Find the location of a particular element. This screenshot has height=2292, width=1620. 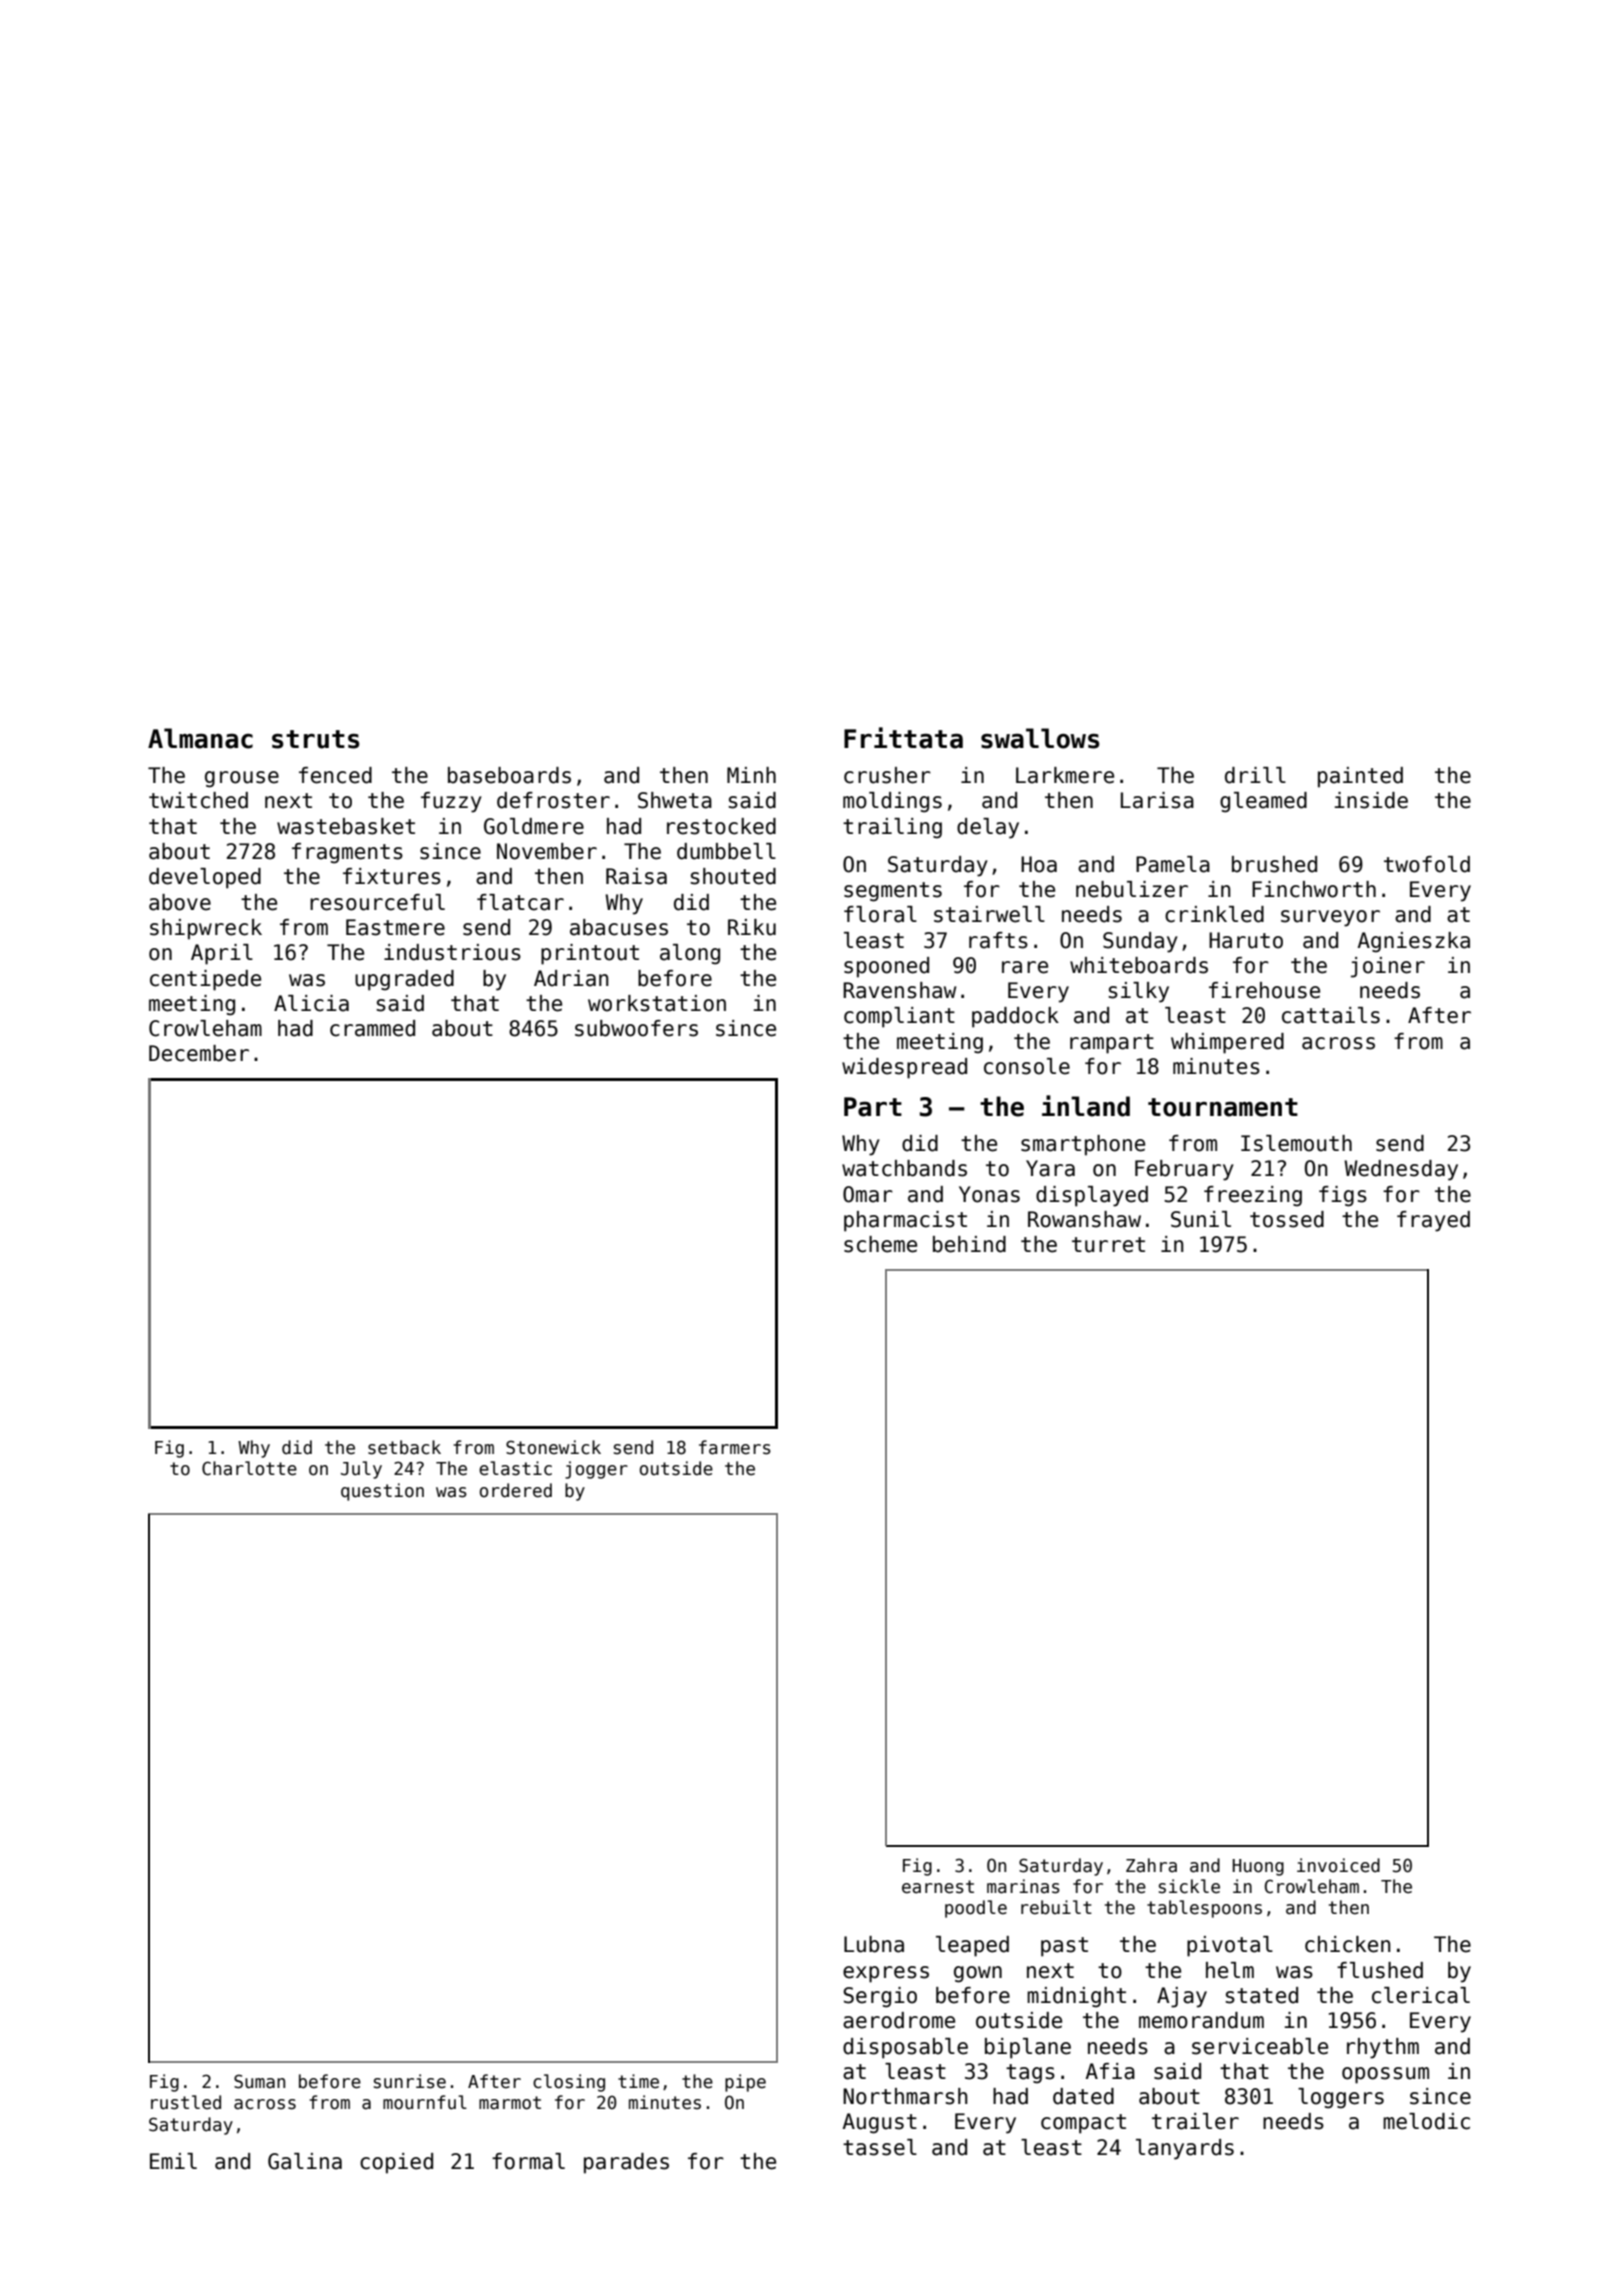

crammed is located at coordinates (372, 1028).
